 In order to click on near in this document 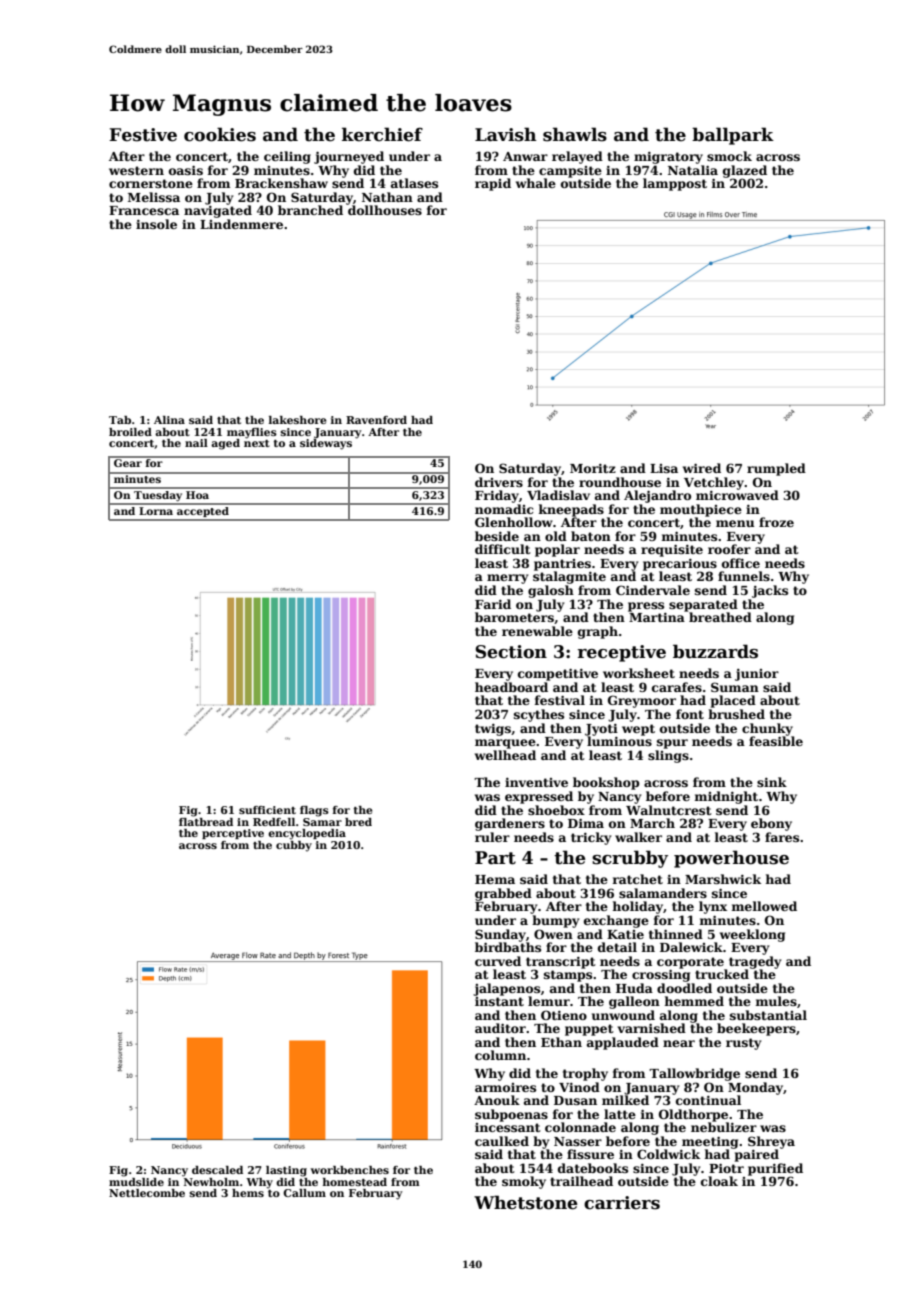, I will do `click(679, 1043)`.
